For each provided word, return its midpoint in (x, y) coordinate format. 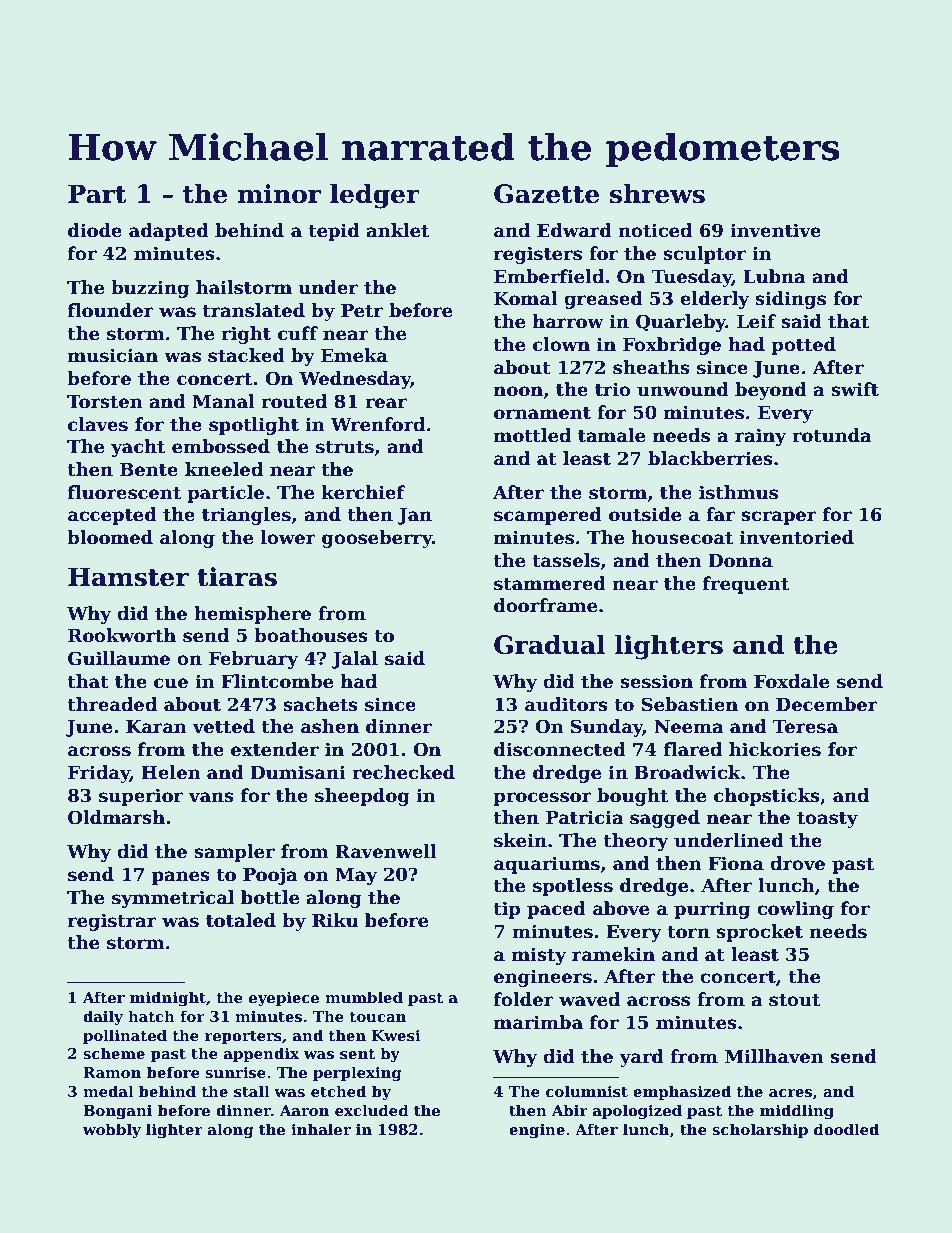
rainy (760, 437)
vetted (223, 726)
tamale (611, 435)
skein (520, 840)
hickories (775, 749)
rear (386, 403)
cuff (298, 333)
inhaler (321, 1129)
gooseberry (377, 539)
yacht (138, 448)
